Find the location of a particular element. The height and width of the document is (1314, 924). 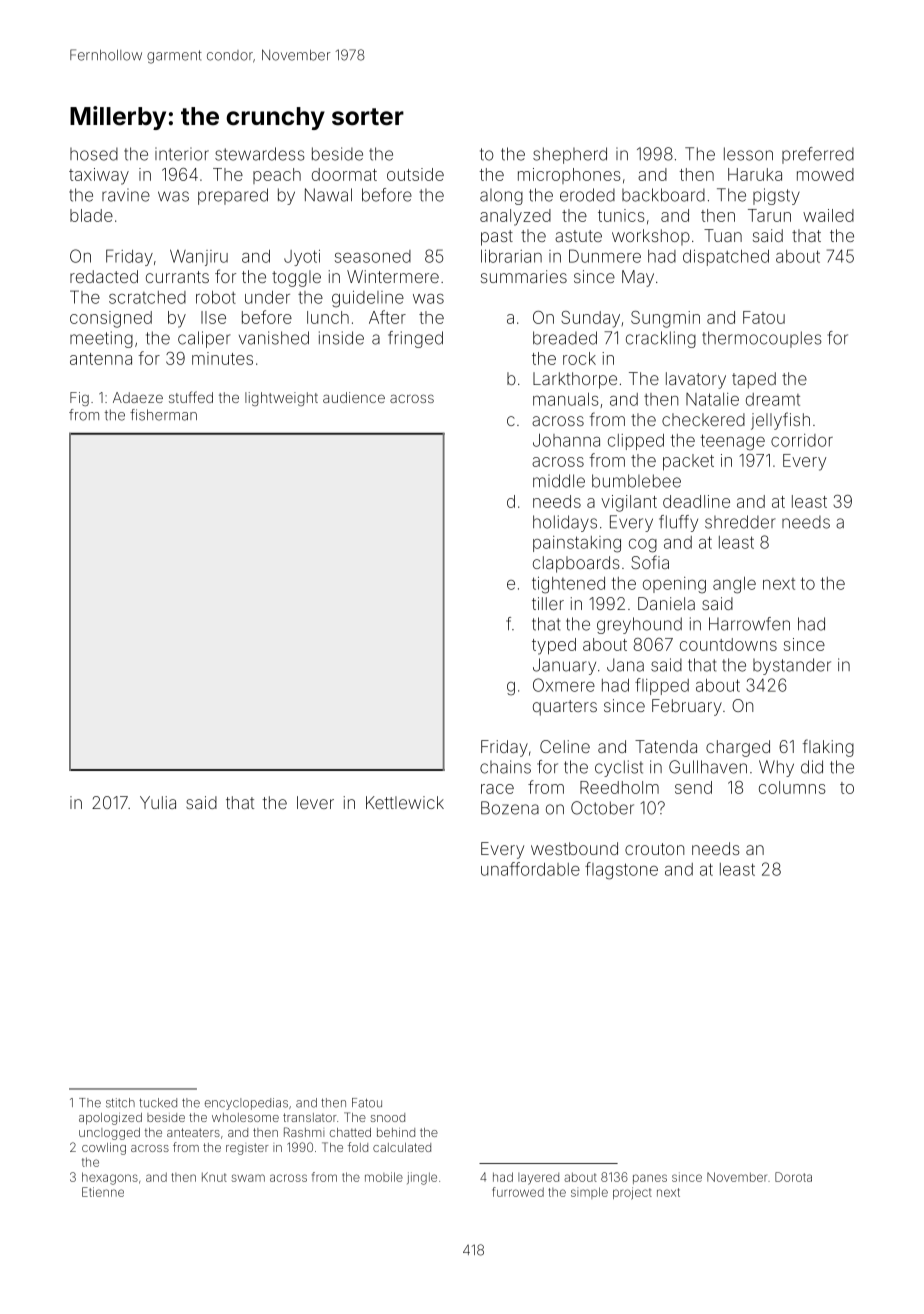

audience is located at coordinates (354, 397).
